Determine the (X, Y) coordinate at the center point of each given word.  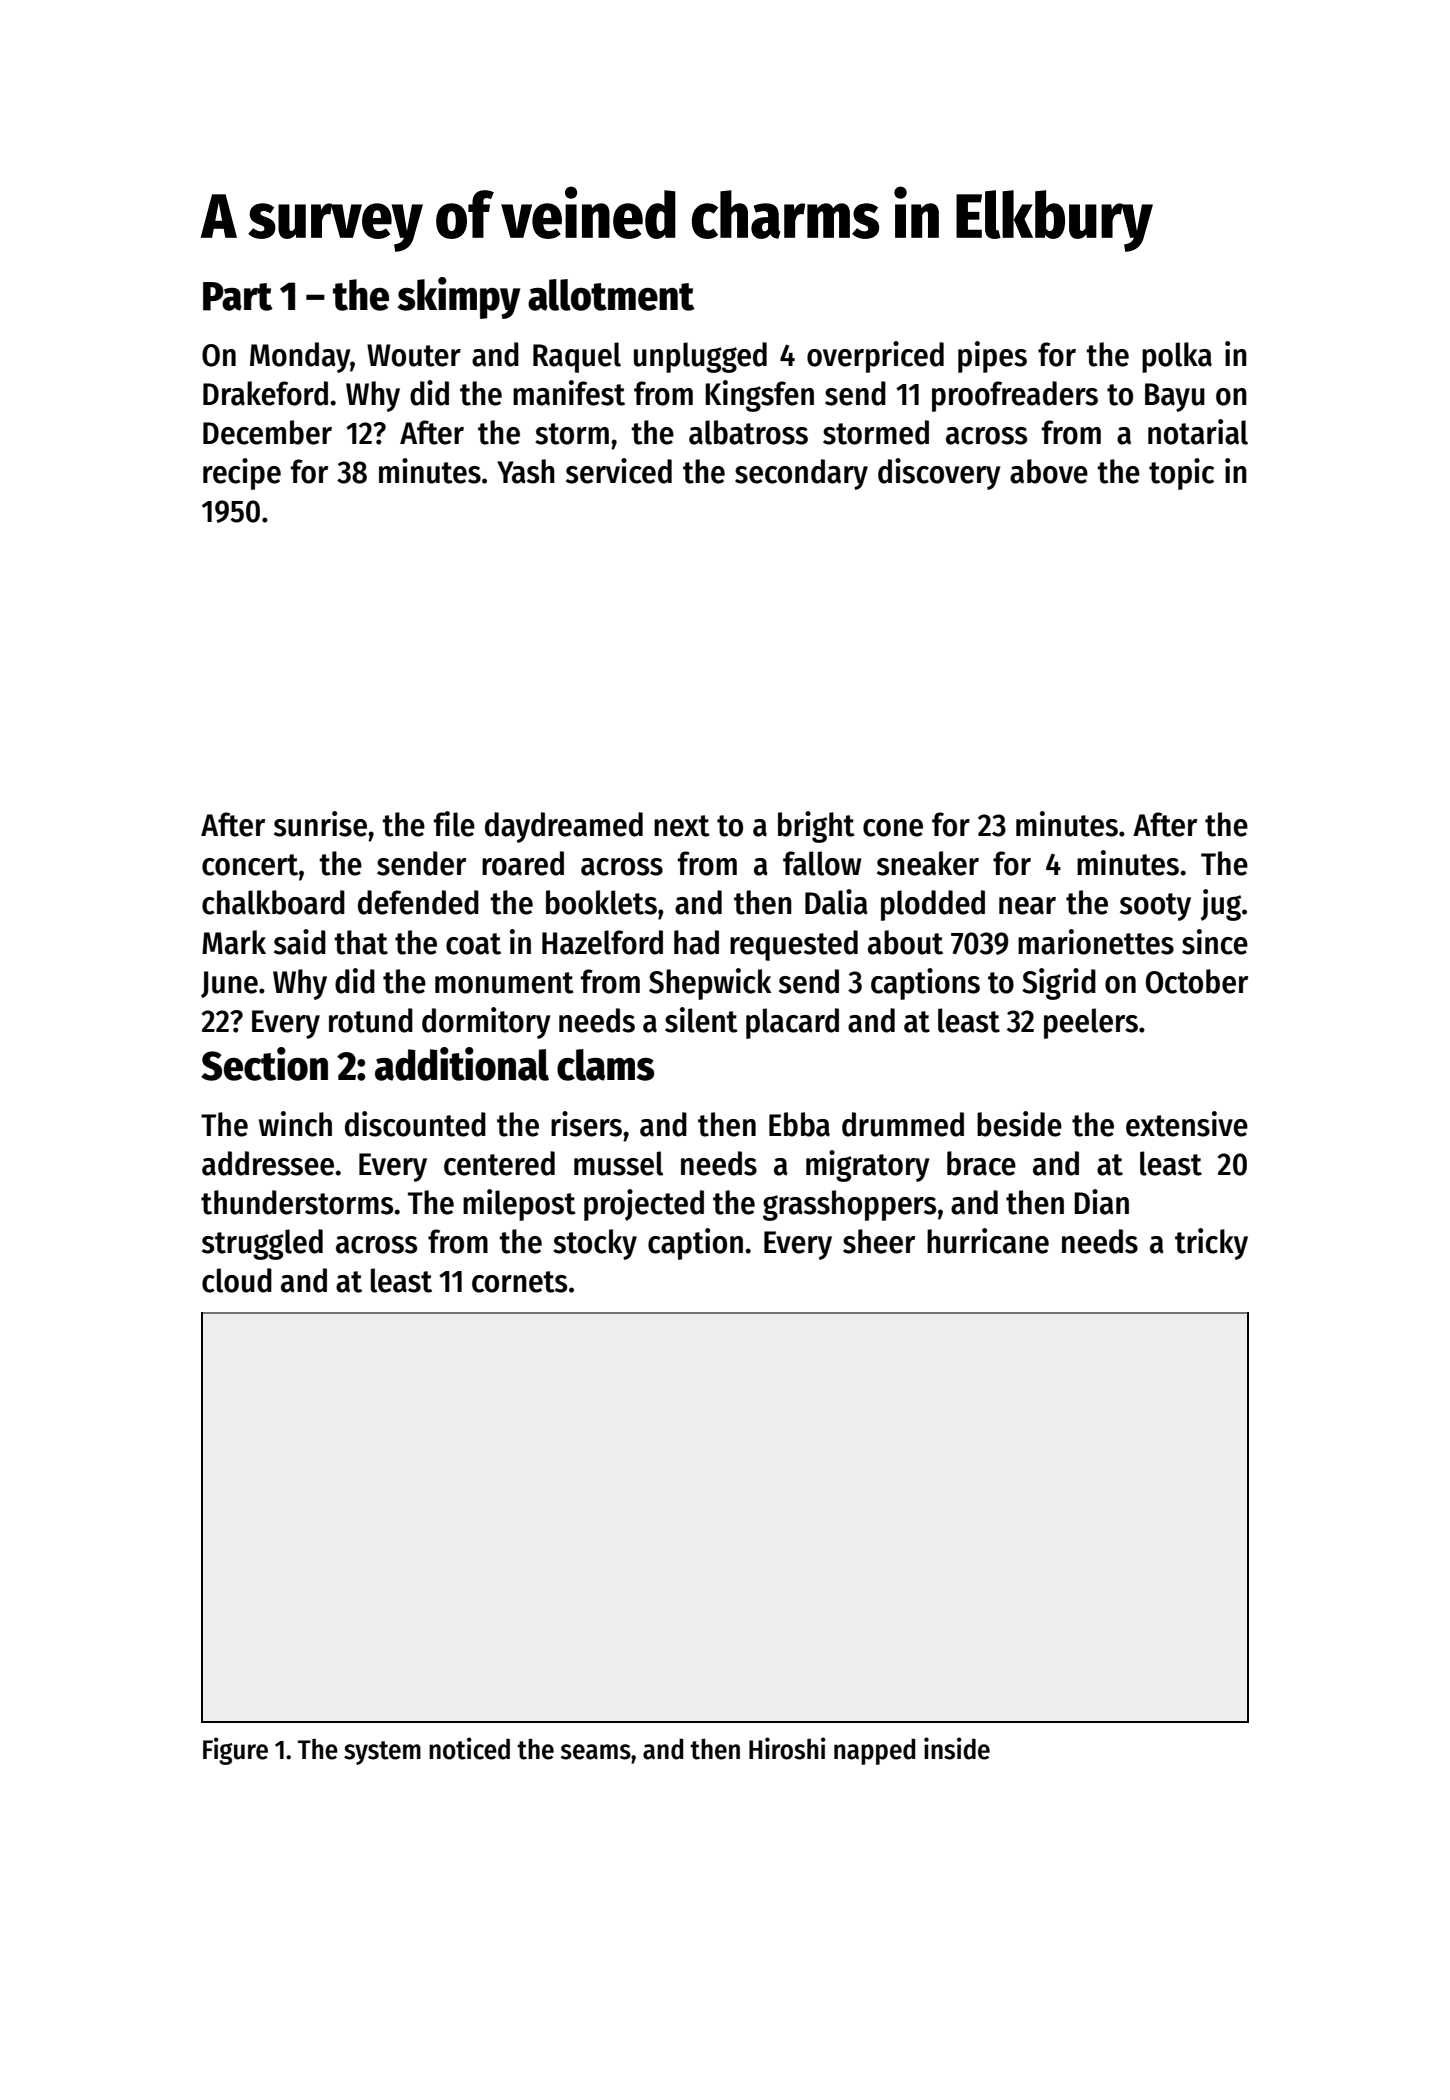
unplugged (700, 357)
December (267, 432)
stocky (595, 1244)
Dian (1101, 1202)
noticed (469, 1748)
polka (1177, 357)
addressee (268, 1163)
